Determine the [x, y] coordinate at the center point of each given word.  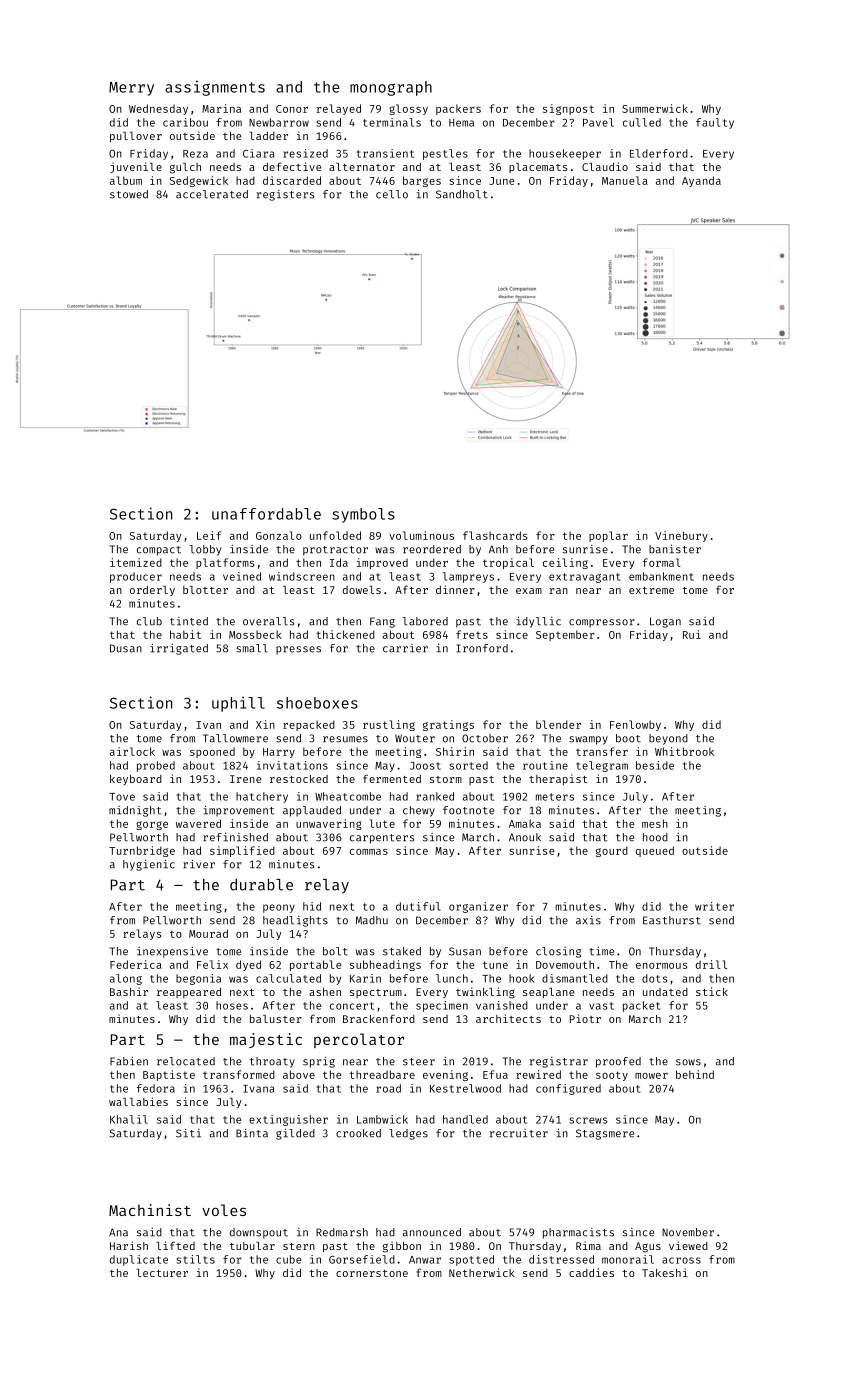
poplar [608, 536]
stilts [195, 1259]
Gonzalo [279, 535]
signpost [568, 109]
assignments [215, 88]
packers [458, 109]
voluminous [421, 535]
